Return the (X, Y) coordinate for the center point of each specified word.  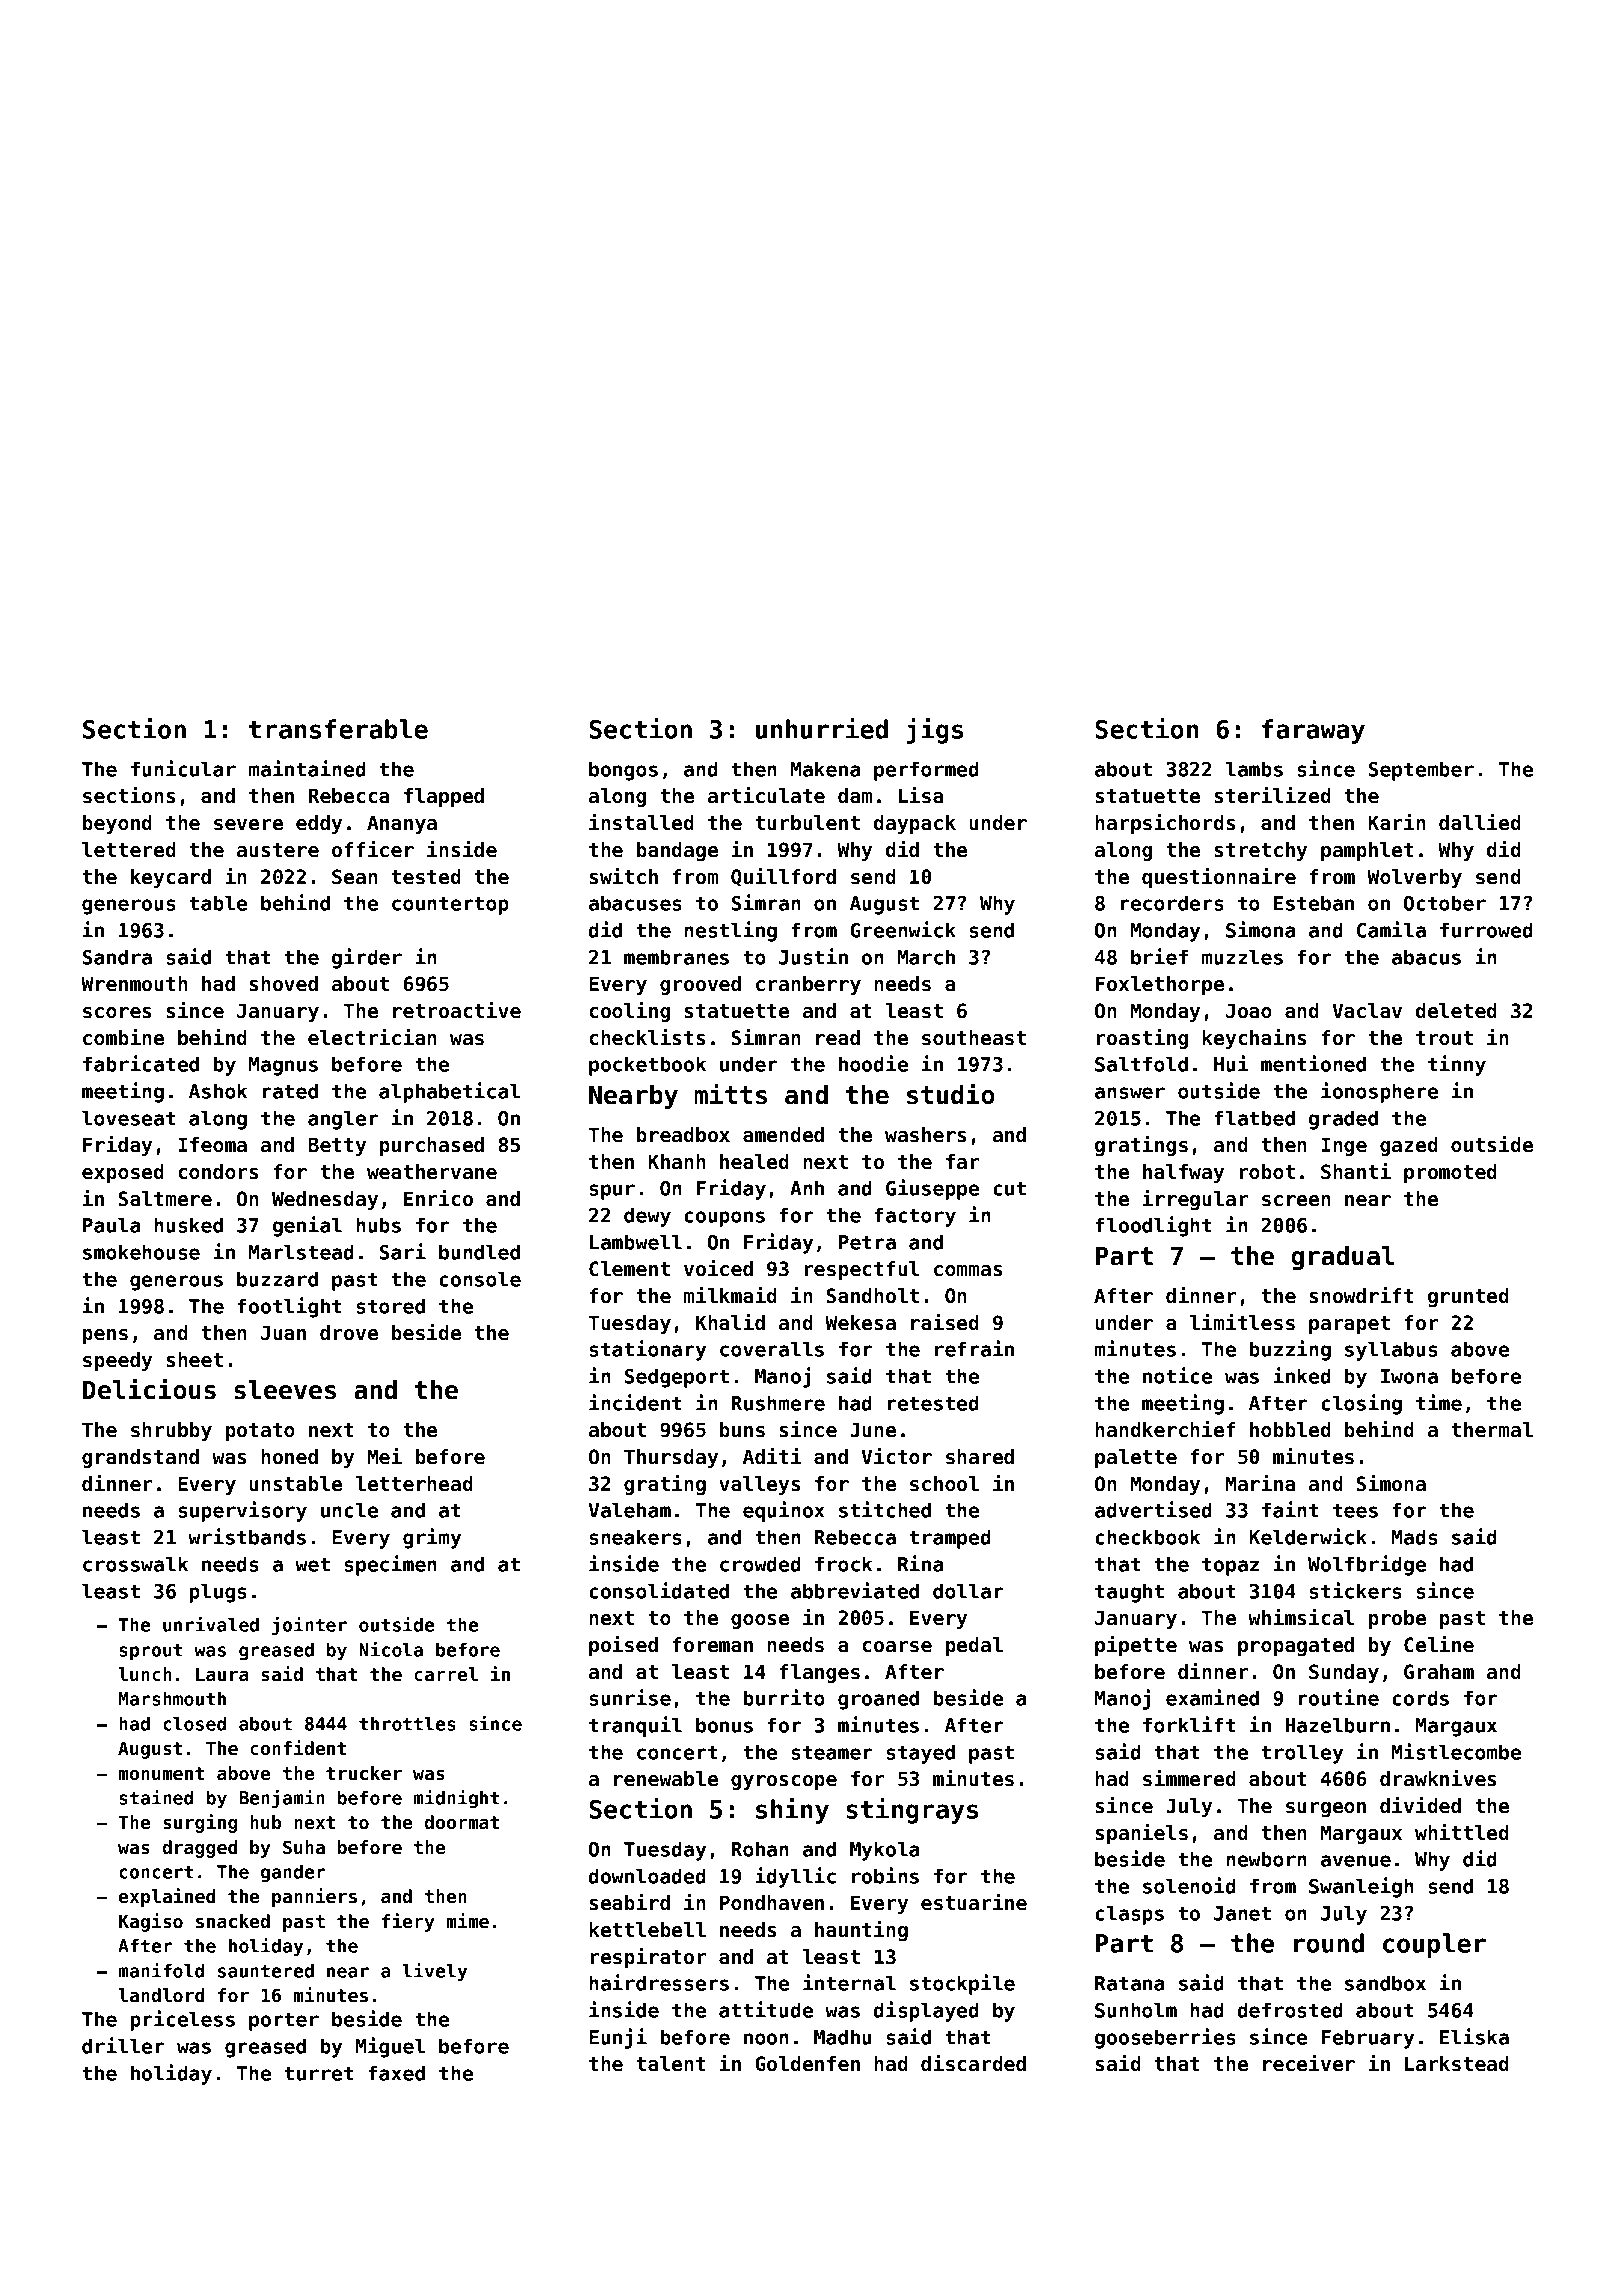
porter (284, 2021)
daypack (915, 824)
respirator (648, 1958)
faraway (1313, 731)
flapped (444, 797)
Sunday (1344, 1673)
